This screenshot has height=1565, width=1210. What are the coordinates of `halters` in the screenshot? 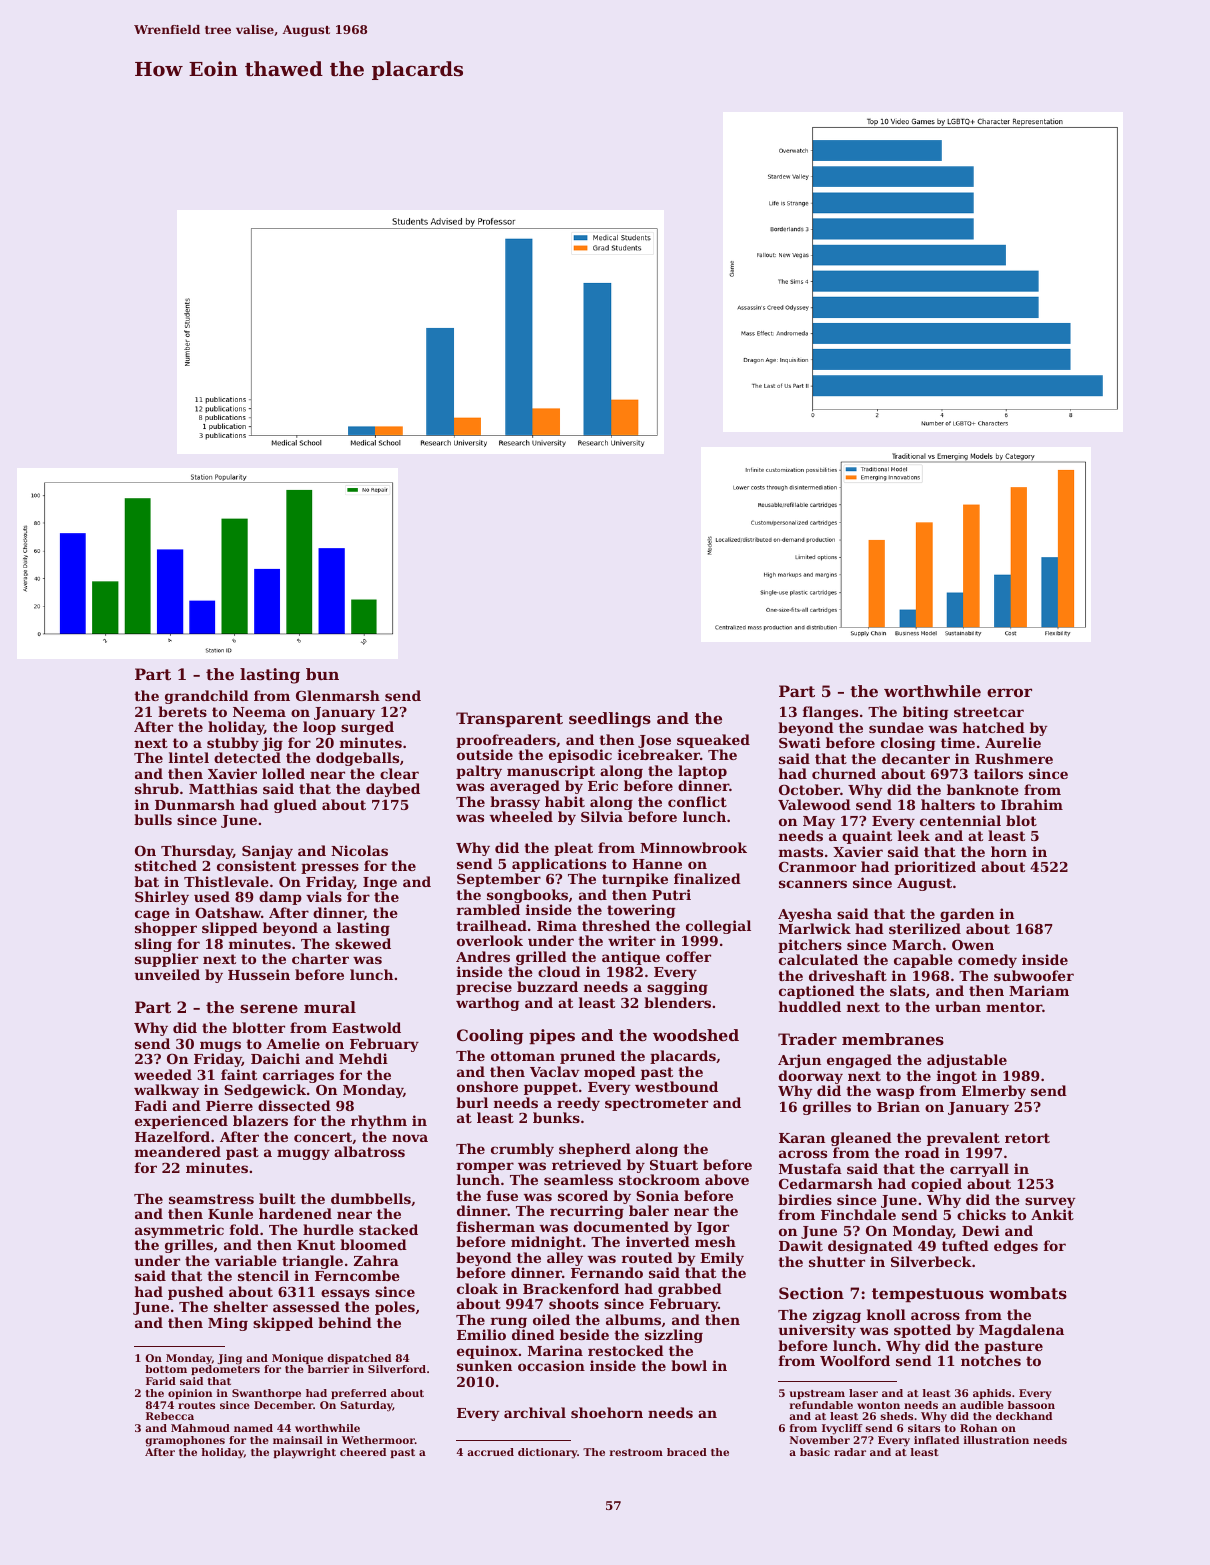 It's located at (948, 804).
